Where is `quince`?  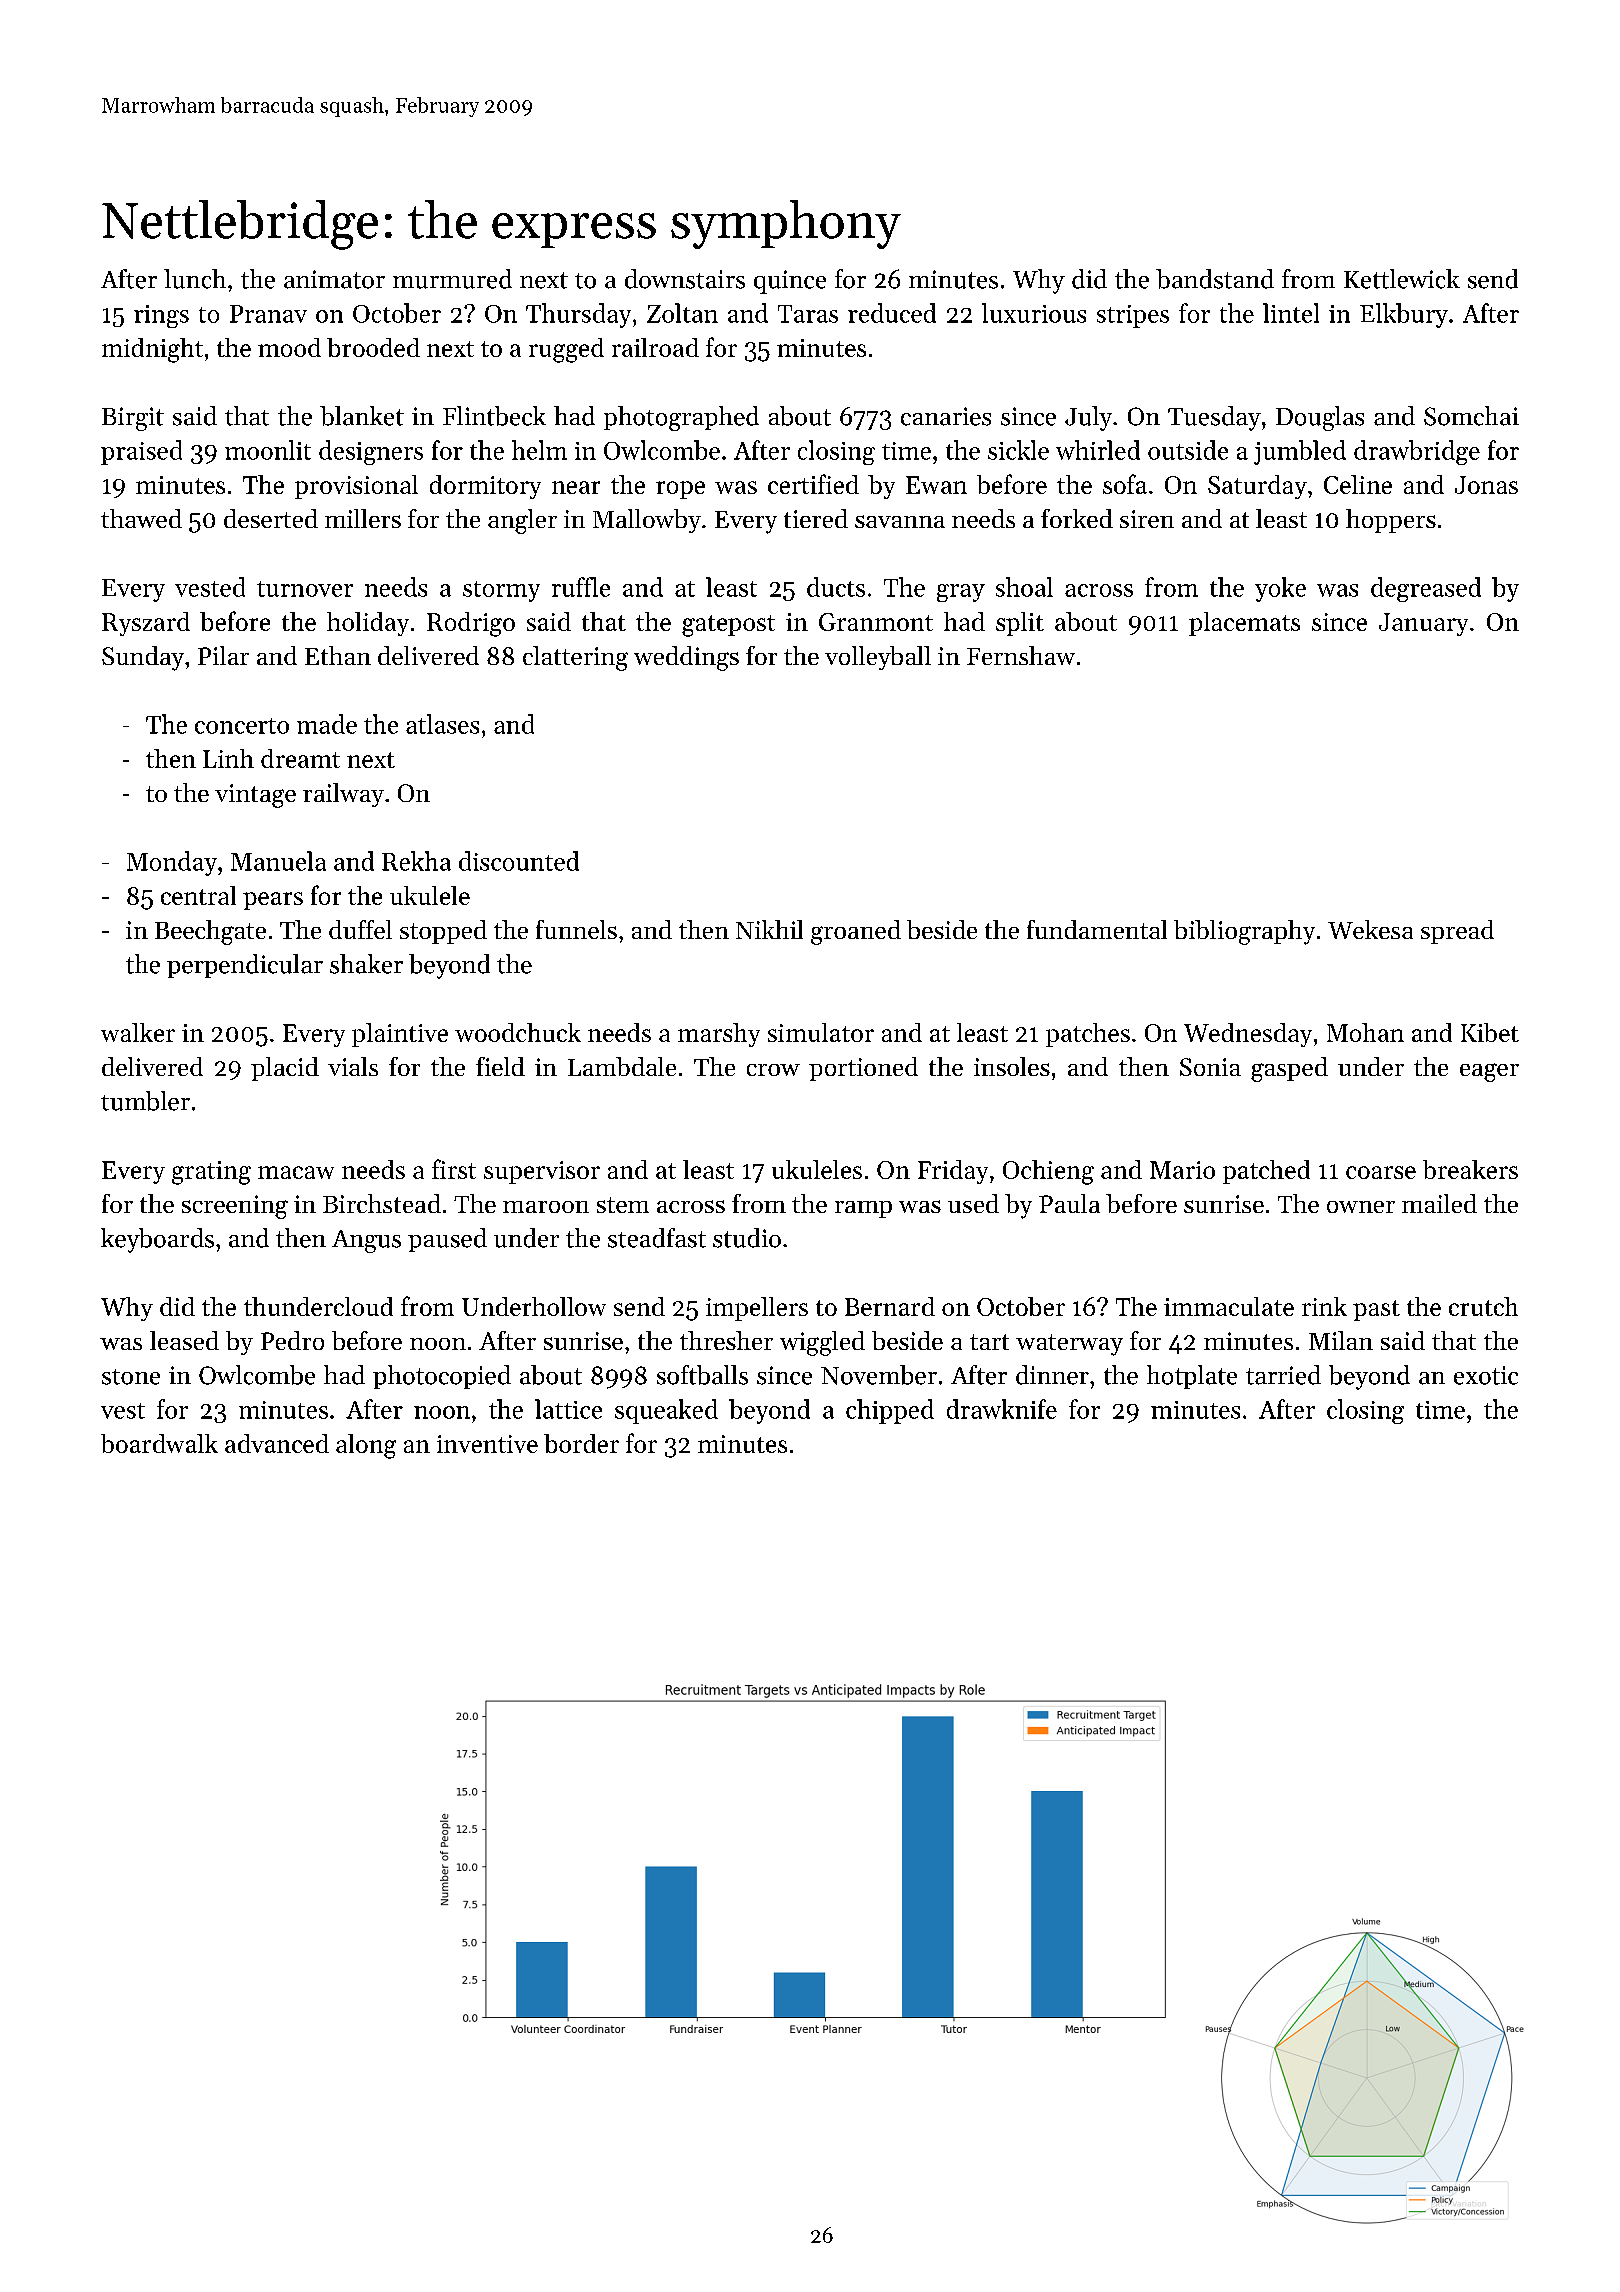 quince is located at coordinates (790, 282).
